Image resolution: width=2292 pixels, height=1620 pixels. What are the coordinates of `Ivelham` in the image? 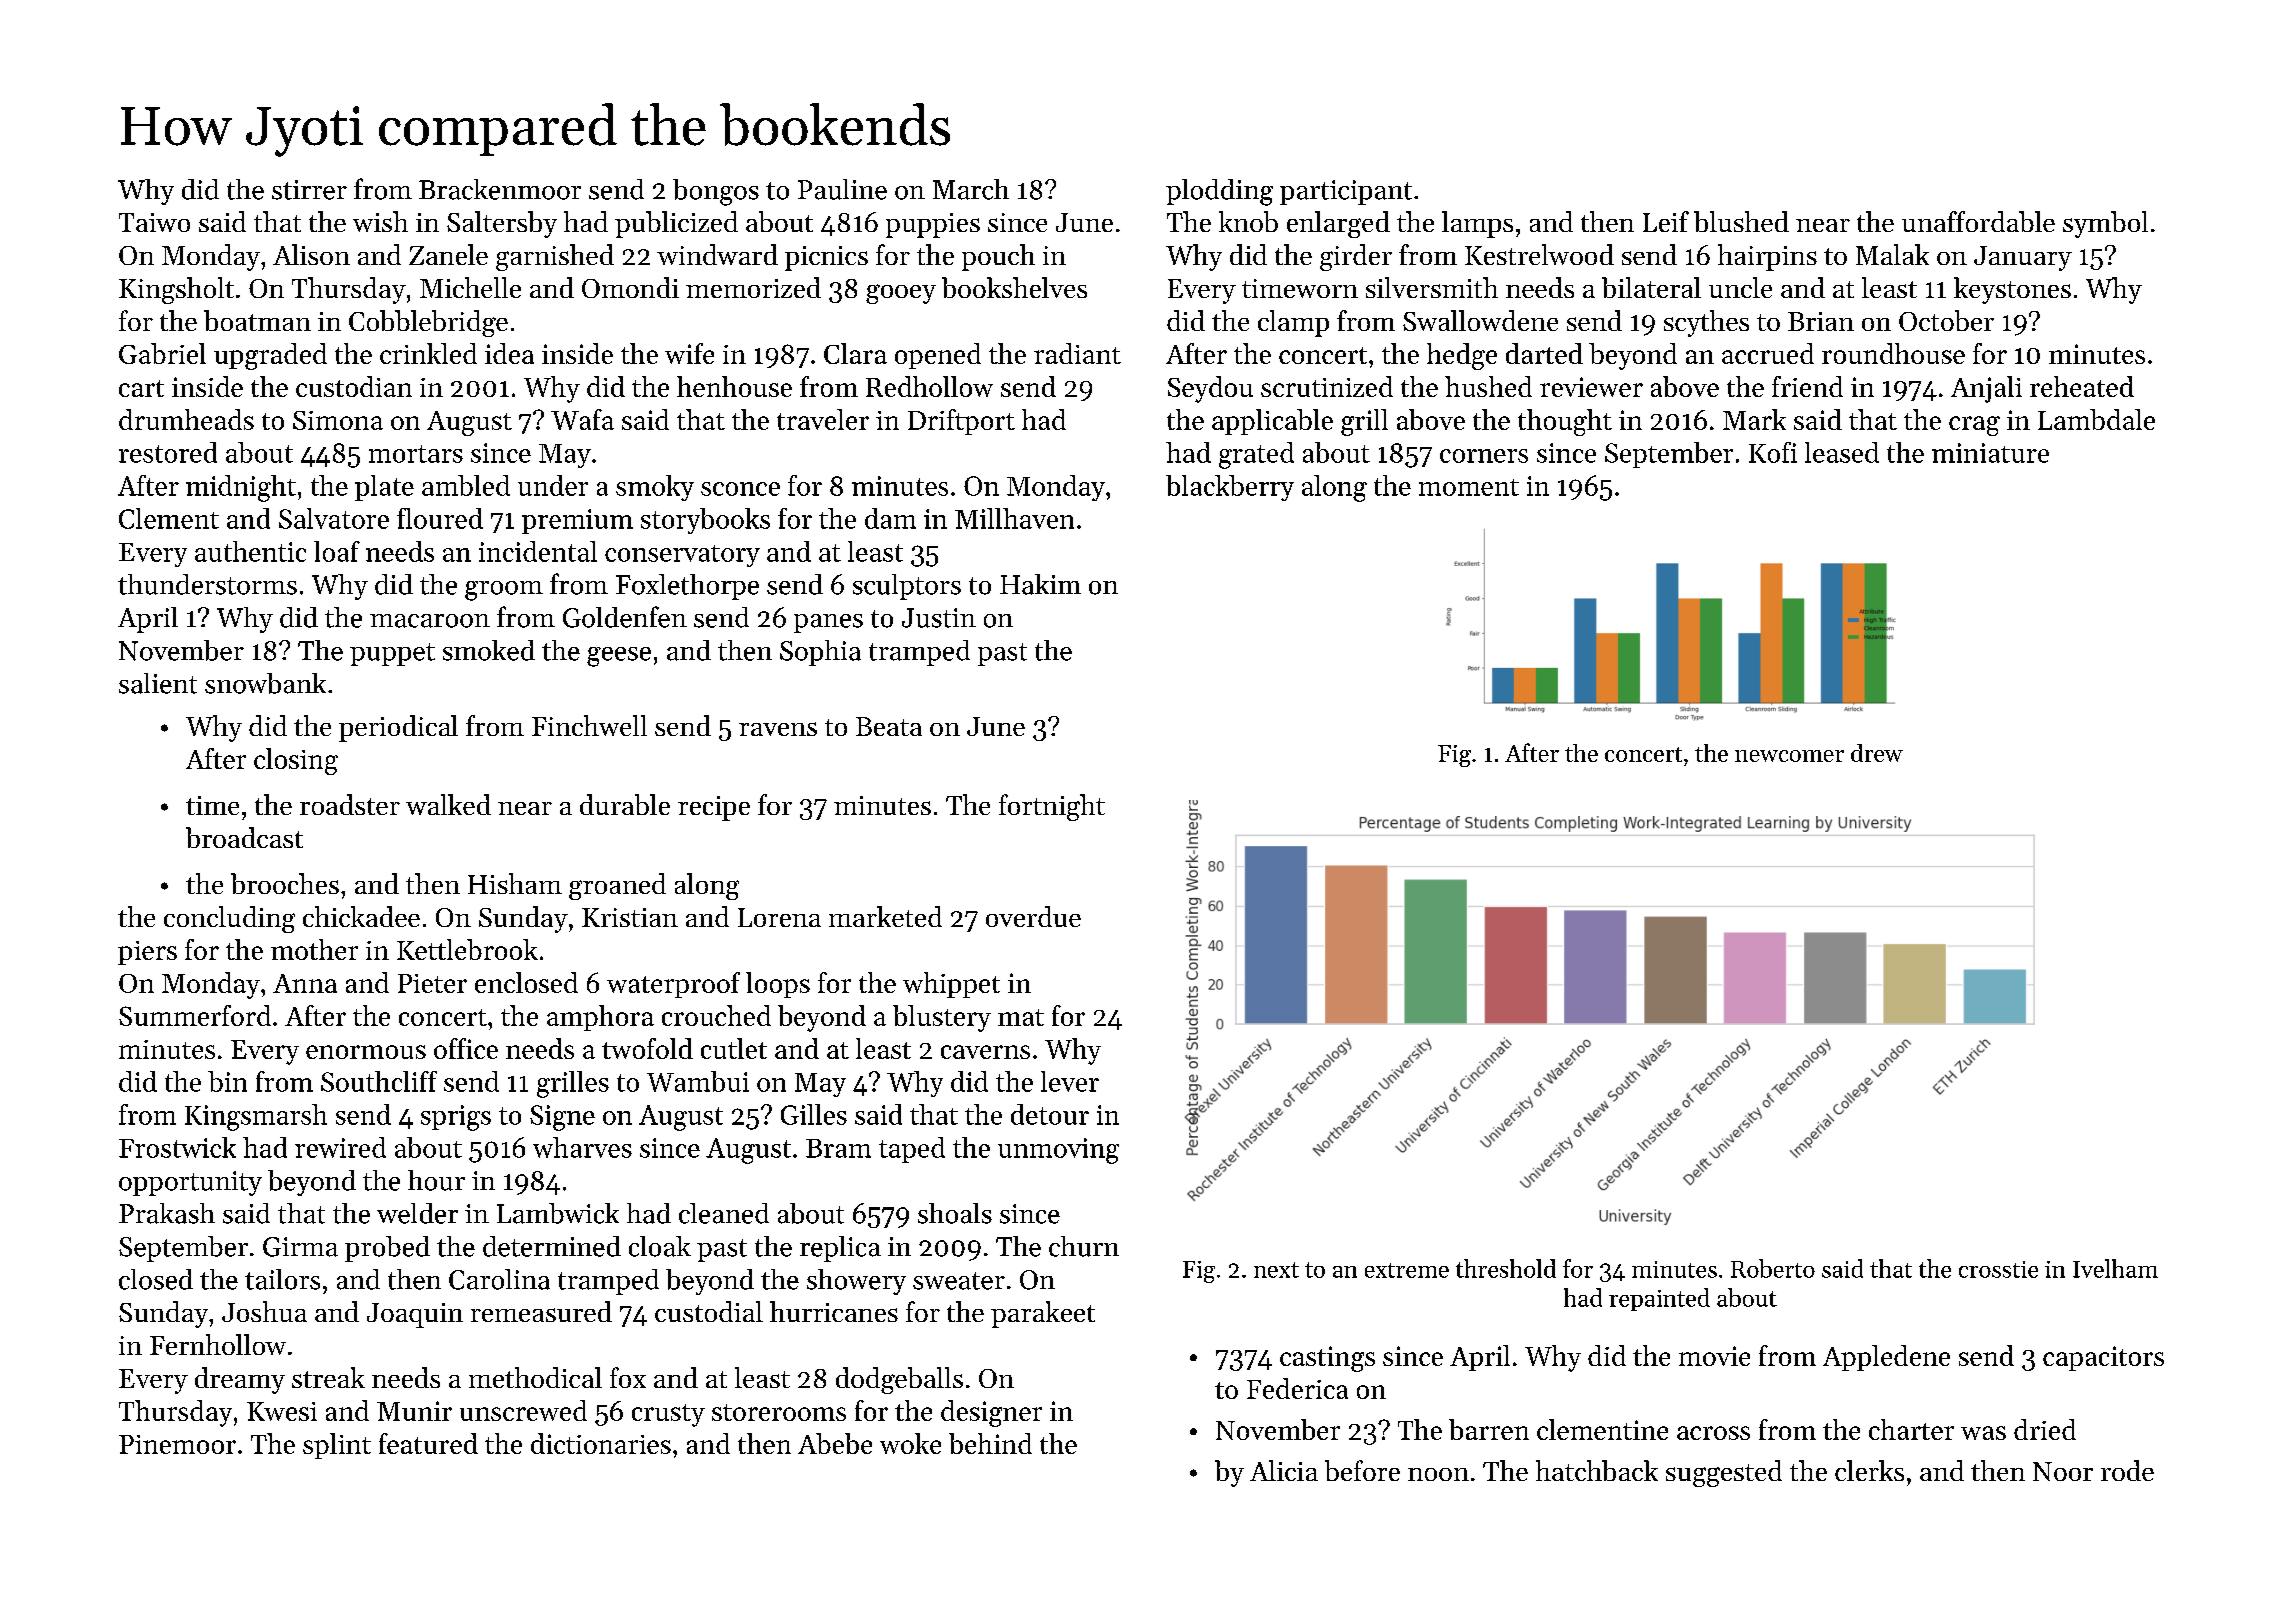 It's located at (2115, 1268).
